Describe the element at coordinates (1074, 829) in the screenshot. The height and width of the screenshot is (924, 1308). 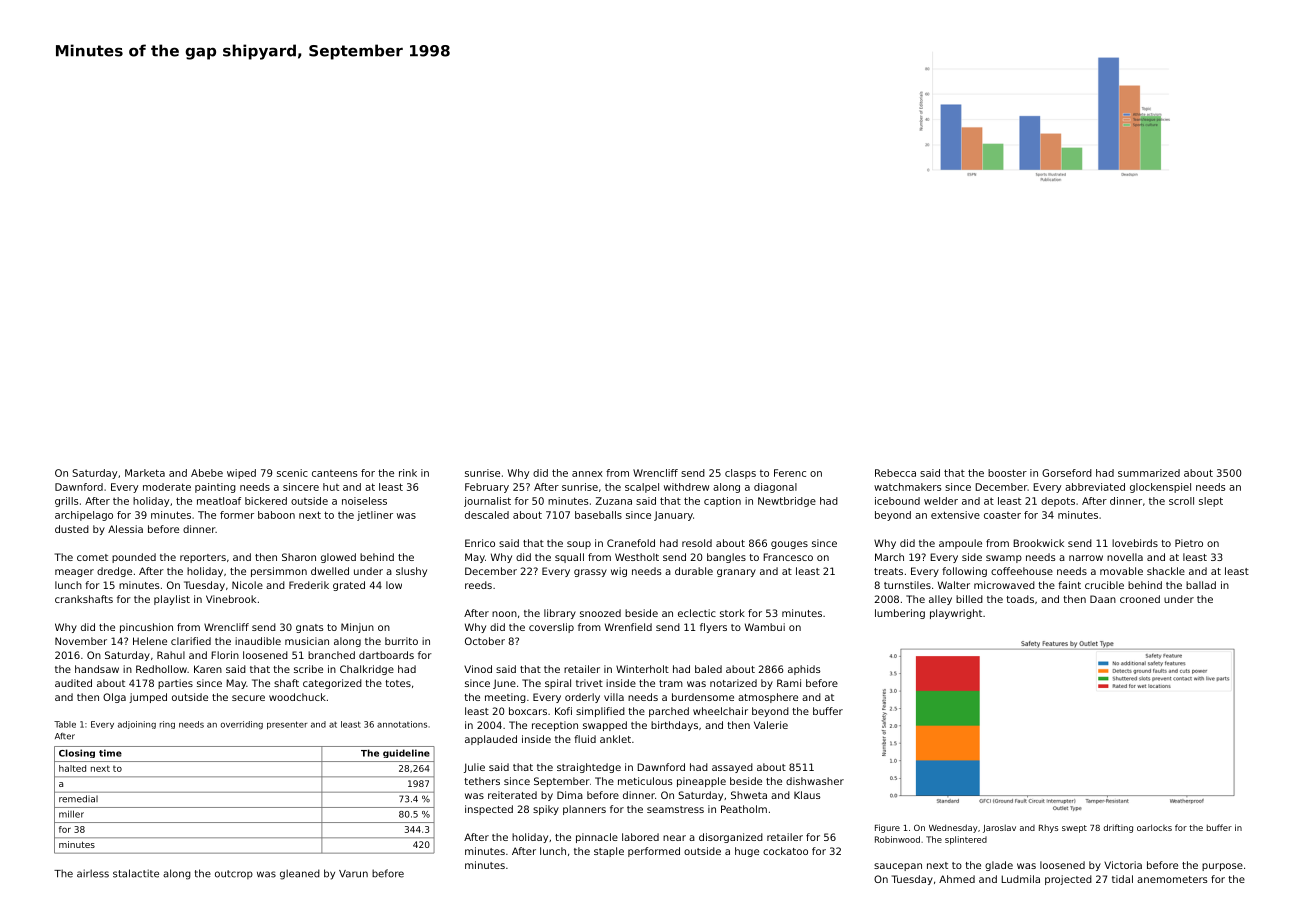
I see `swept` at that location.
